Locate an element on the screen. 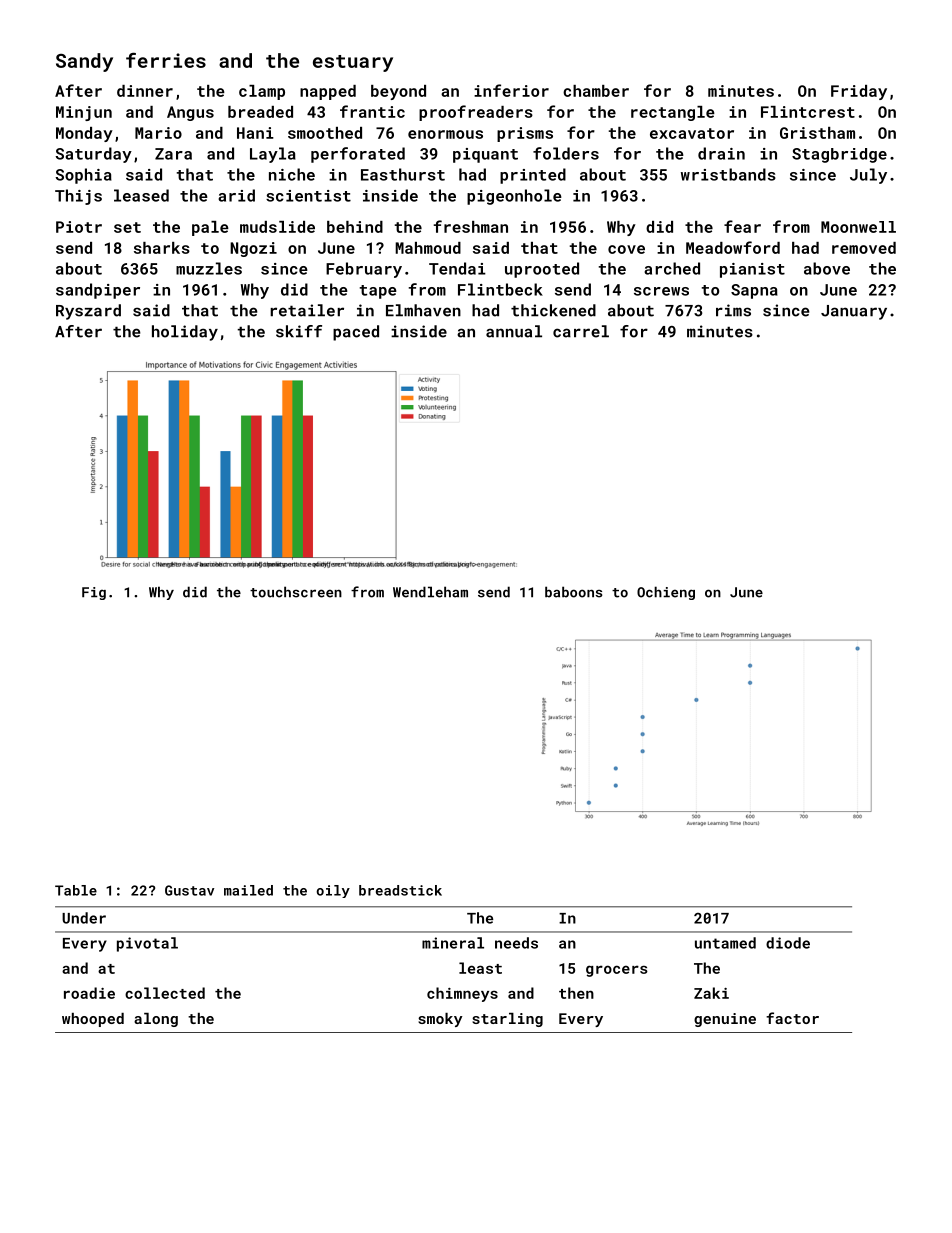 This screenshot has height=1233, width=952. Sandy is located at coordinates (84, 62).
